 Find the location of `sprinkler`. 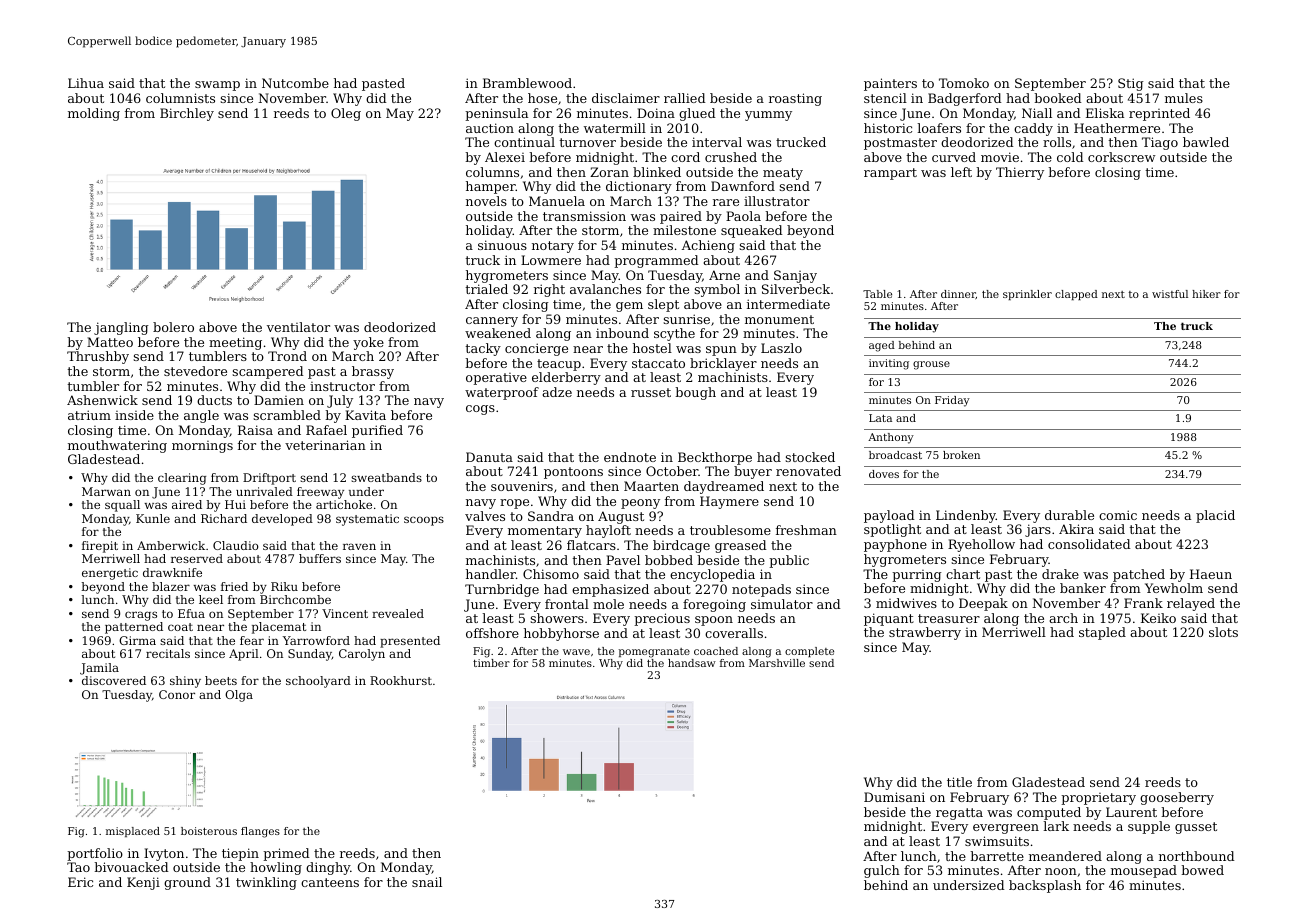

sprinkler is located at coordinates (1027, 295).
